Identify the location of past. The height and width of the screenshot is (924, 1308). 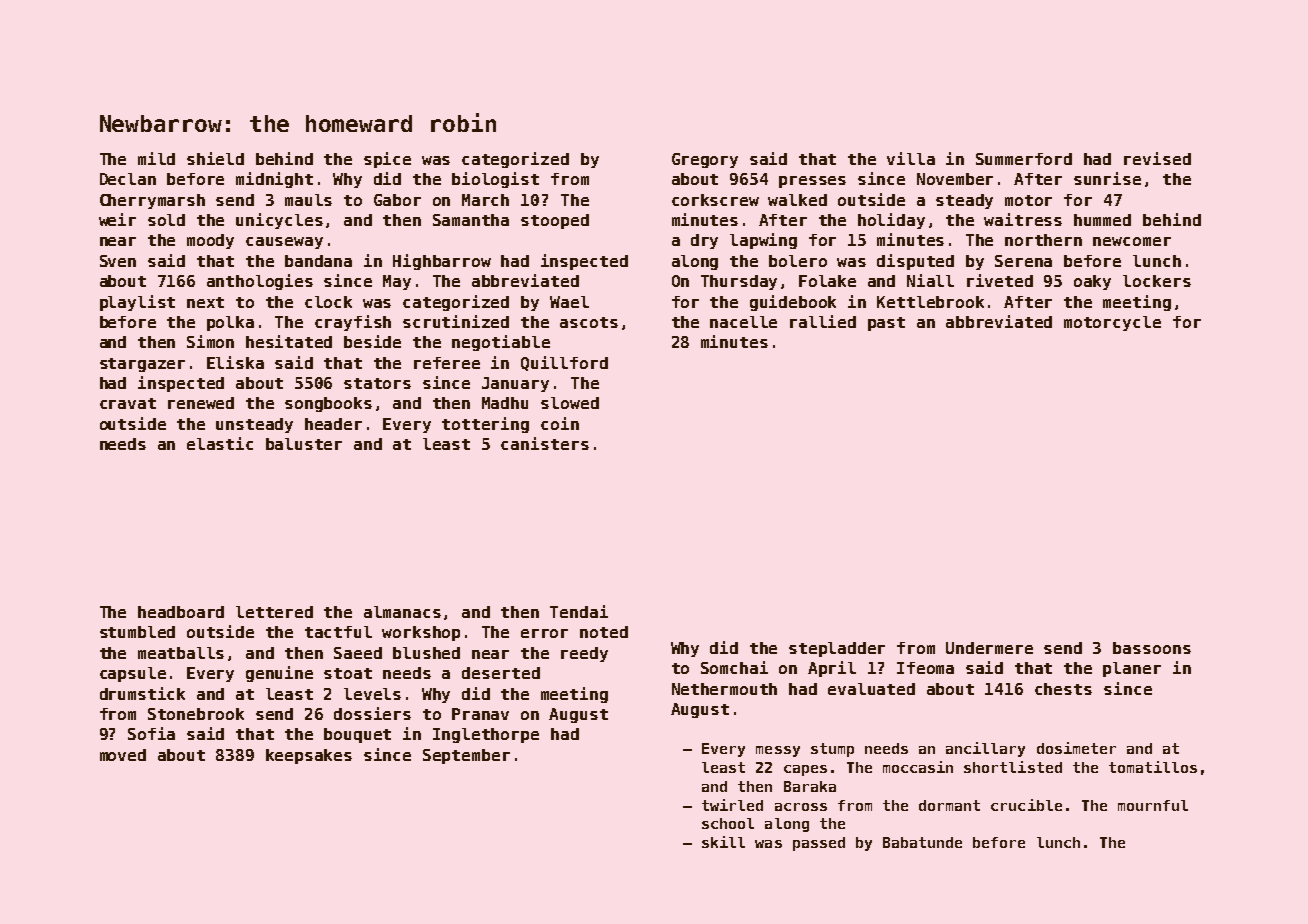
(886, 324).
